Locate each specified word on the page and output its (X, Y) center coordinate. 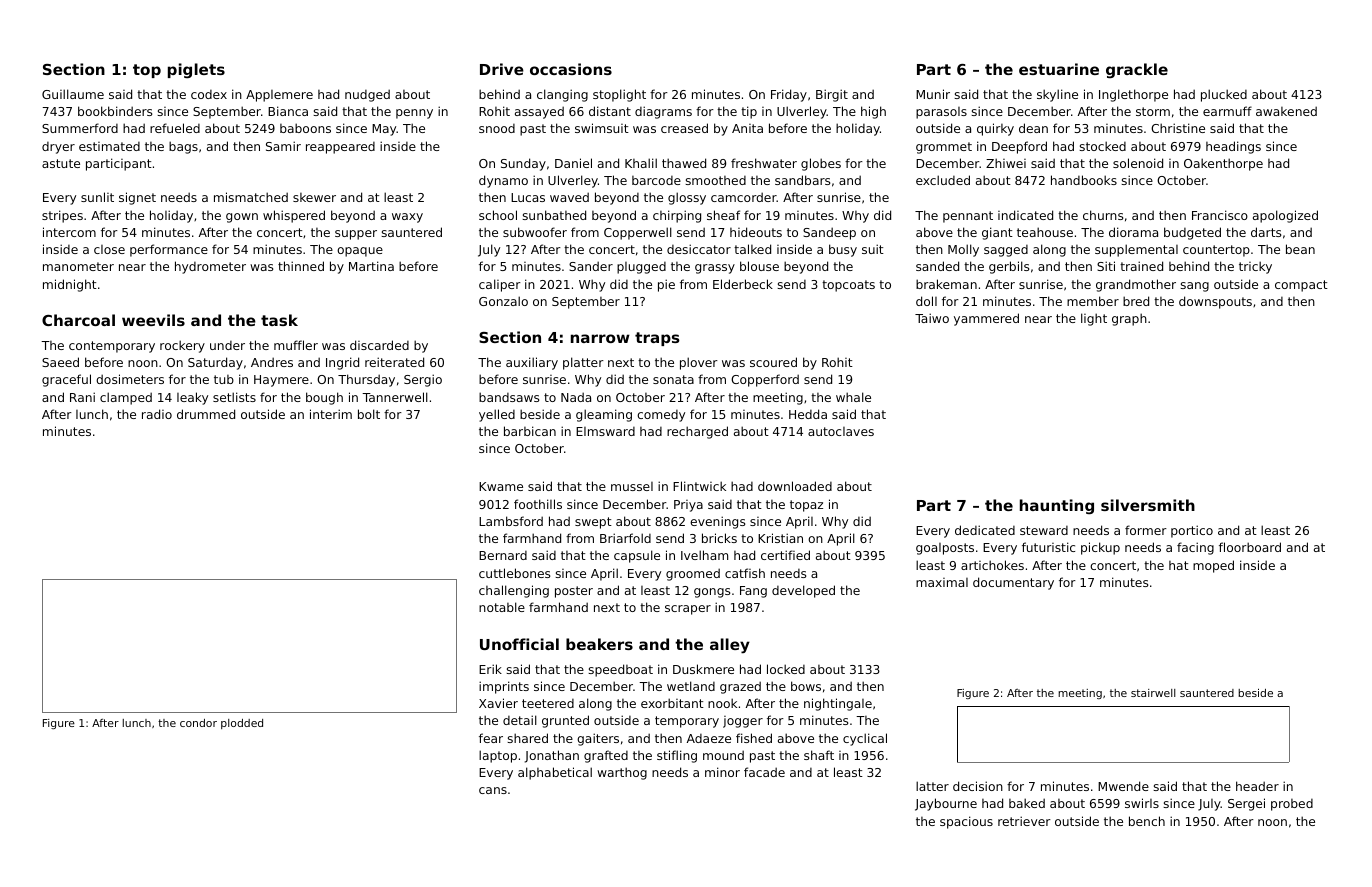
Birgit (832, 95)
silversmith (1148, 505)
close (109, 249)
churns (1103, 215)
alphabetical (555, 773)
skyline (1057, 95)
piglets (196, 70)
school (498, 215)
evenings (717, 522)
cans (493, 790)
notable (502, 607)
